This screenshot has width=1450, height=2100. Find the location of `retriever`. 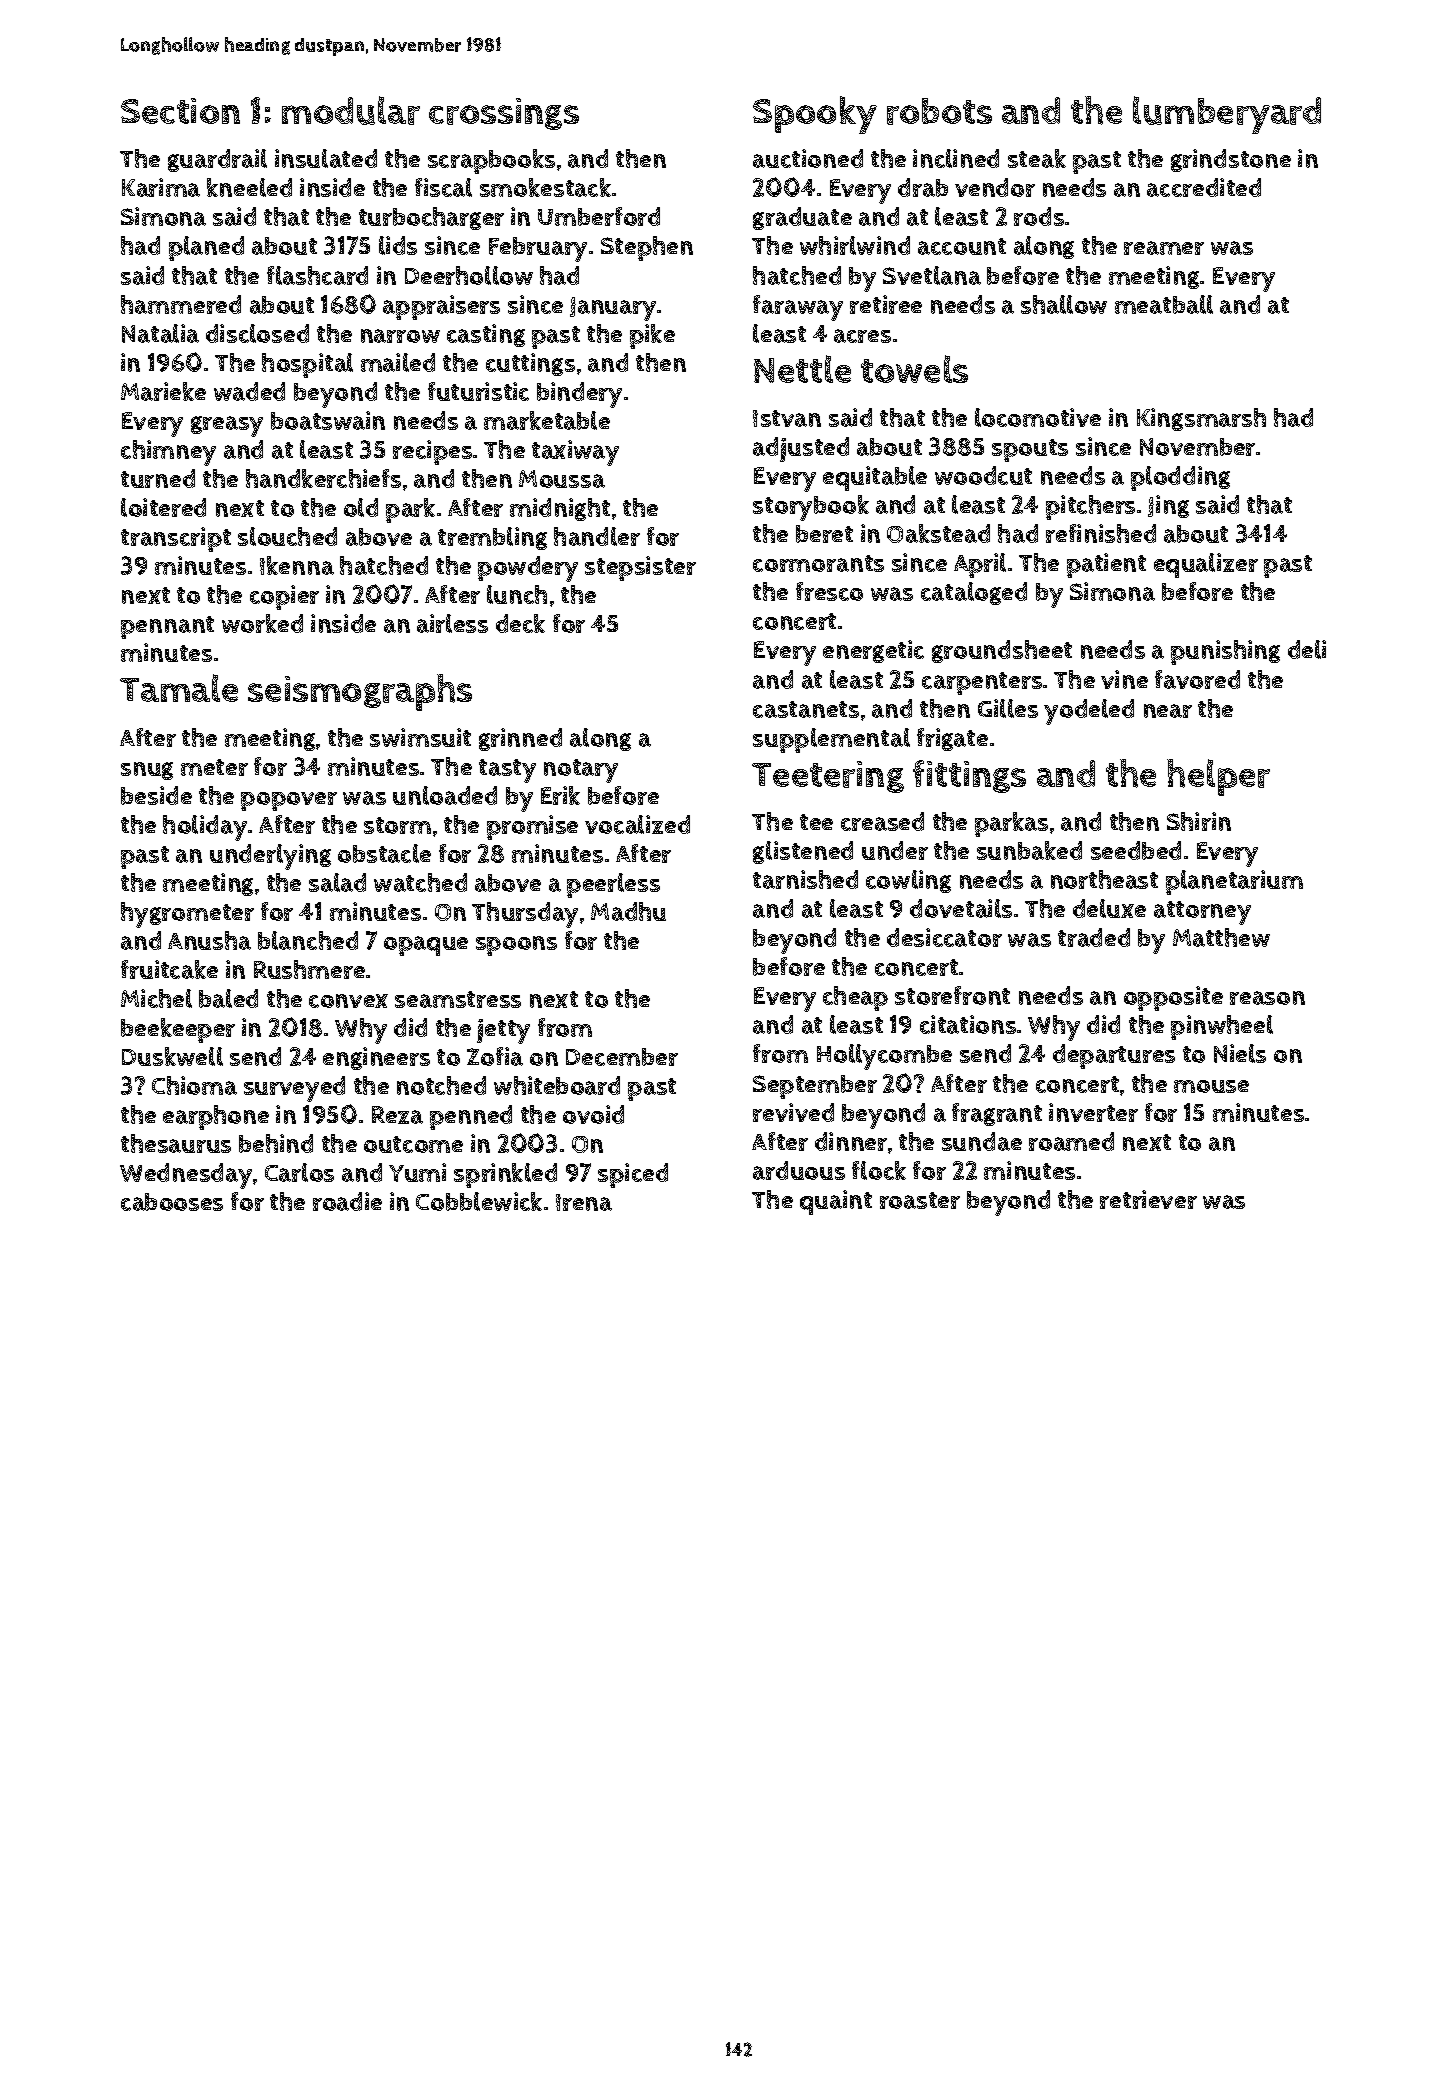

retriever is located at coordinates (1148, 1199).
